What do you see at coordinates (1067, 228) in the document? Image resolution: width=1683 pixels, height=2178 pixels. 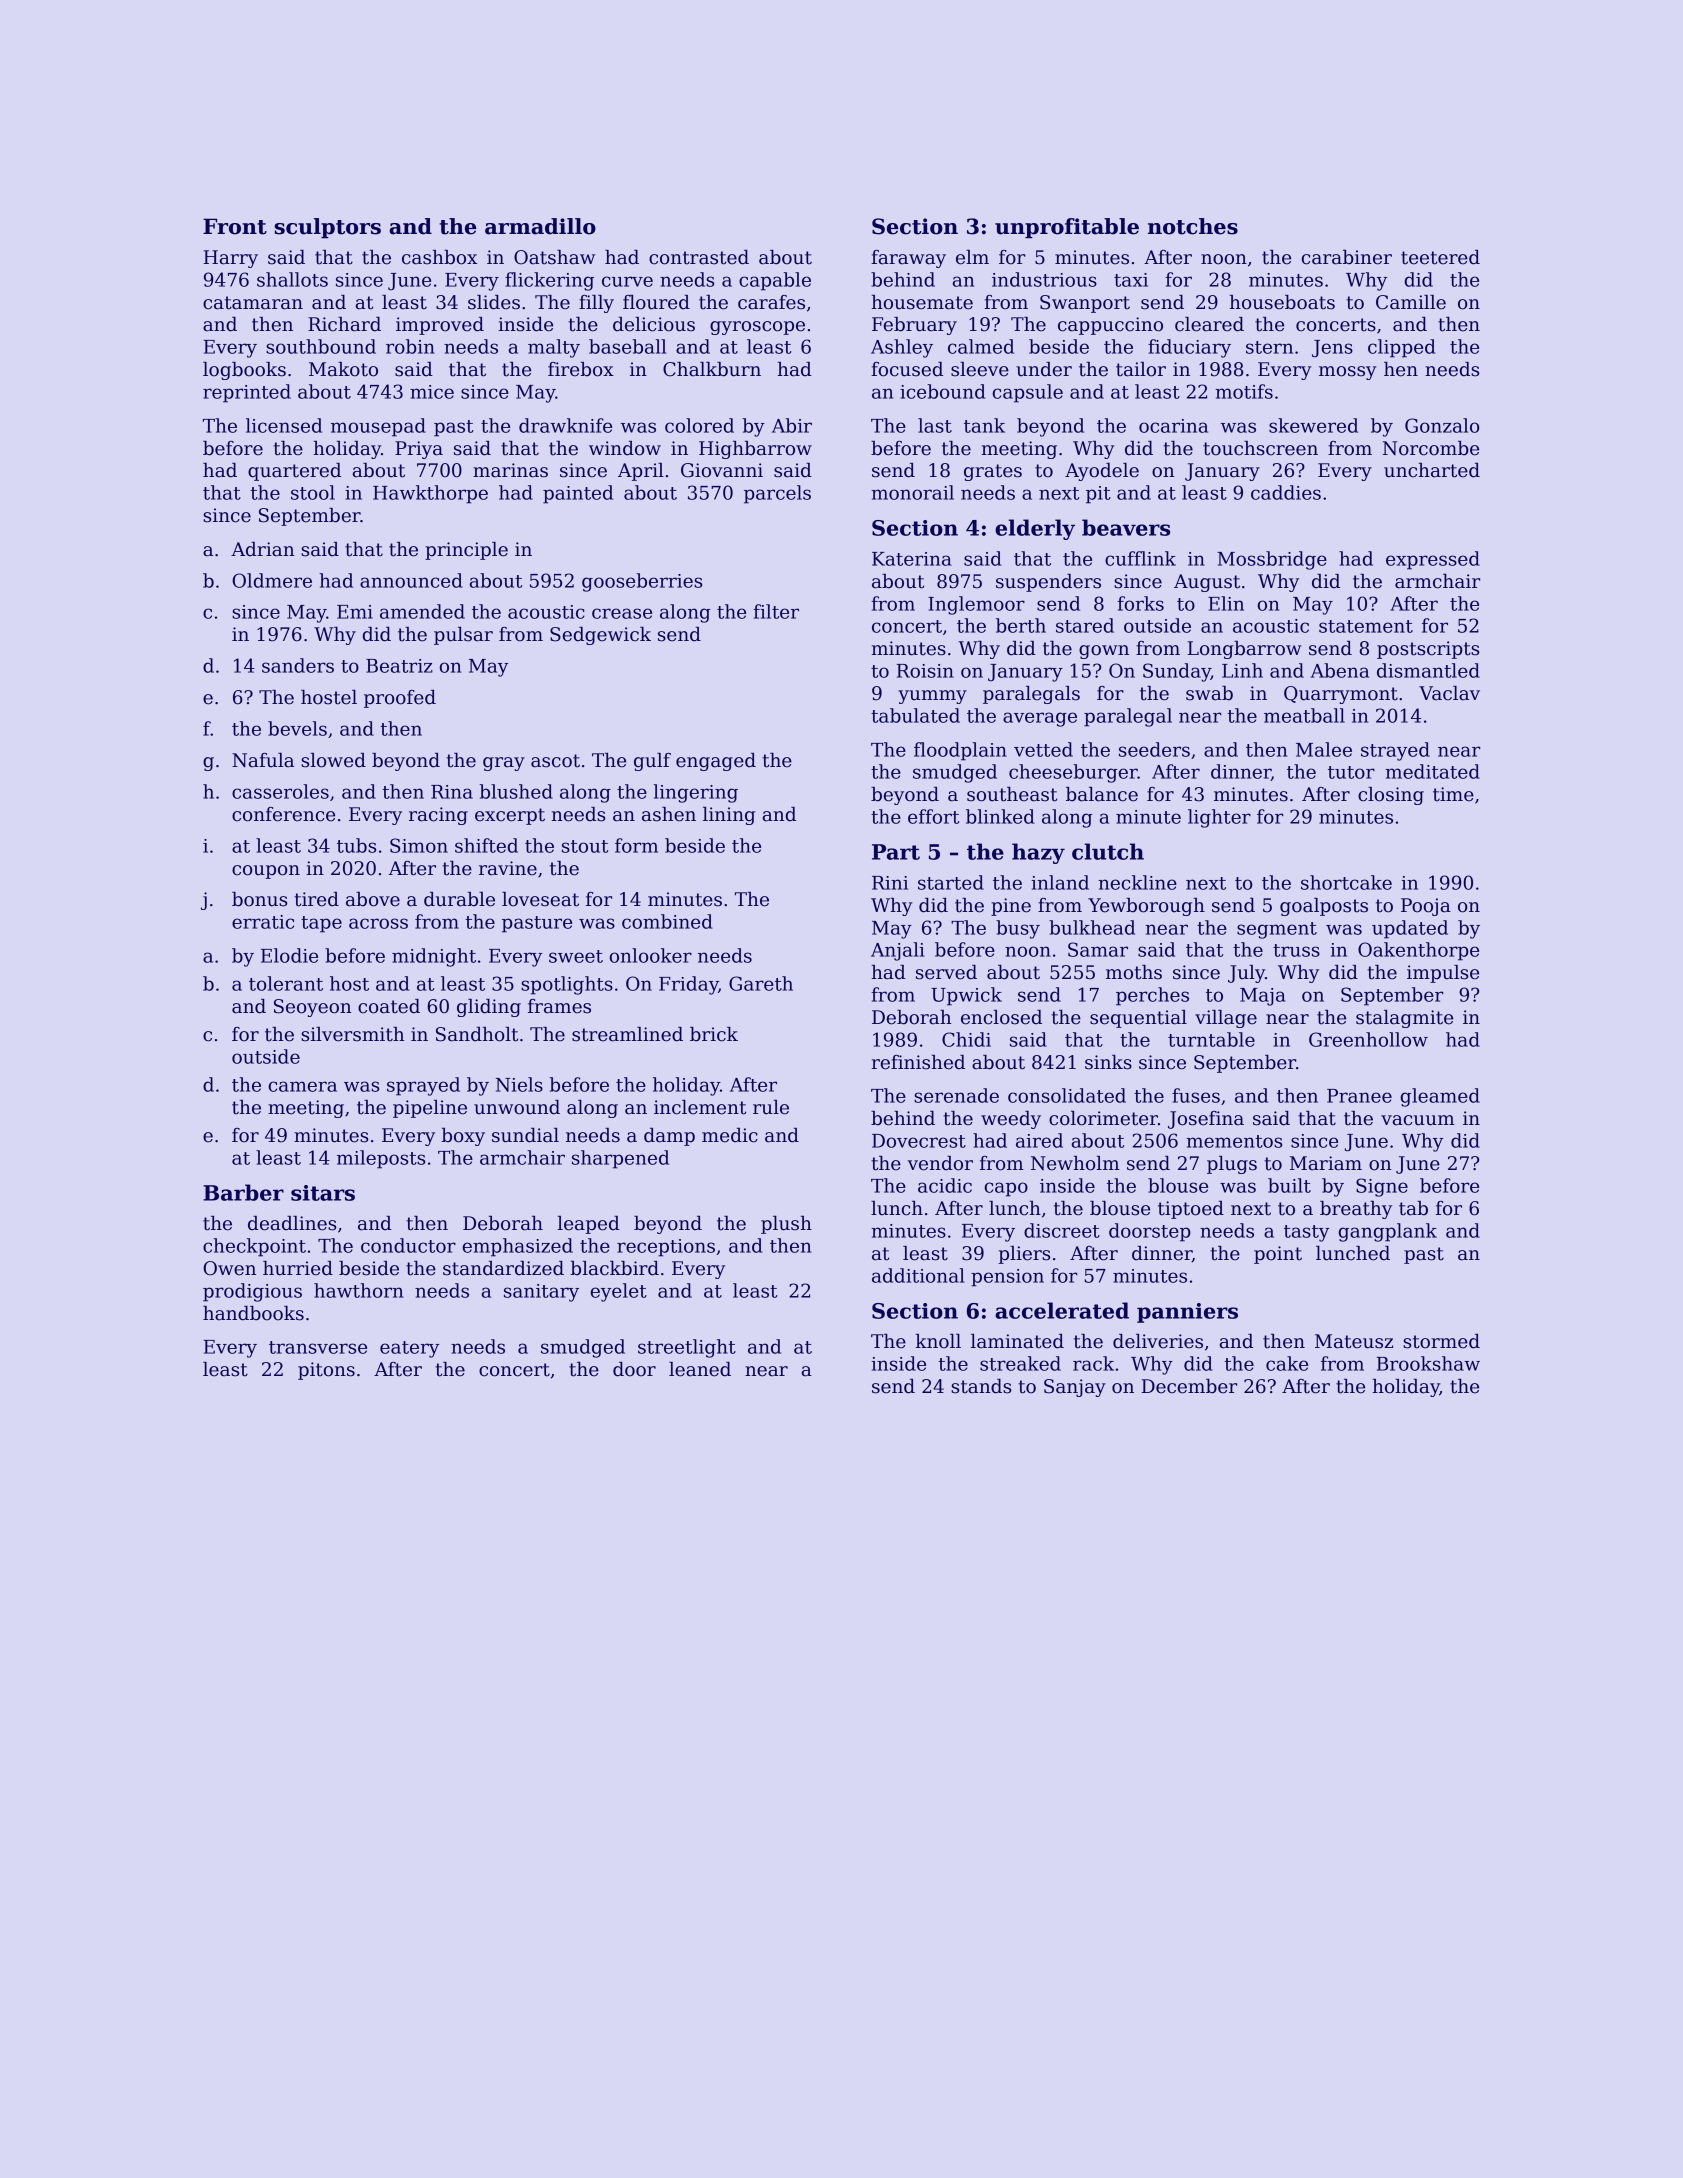 I see `unprofitable` at bounding box center [1067, 228].
